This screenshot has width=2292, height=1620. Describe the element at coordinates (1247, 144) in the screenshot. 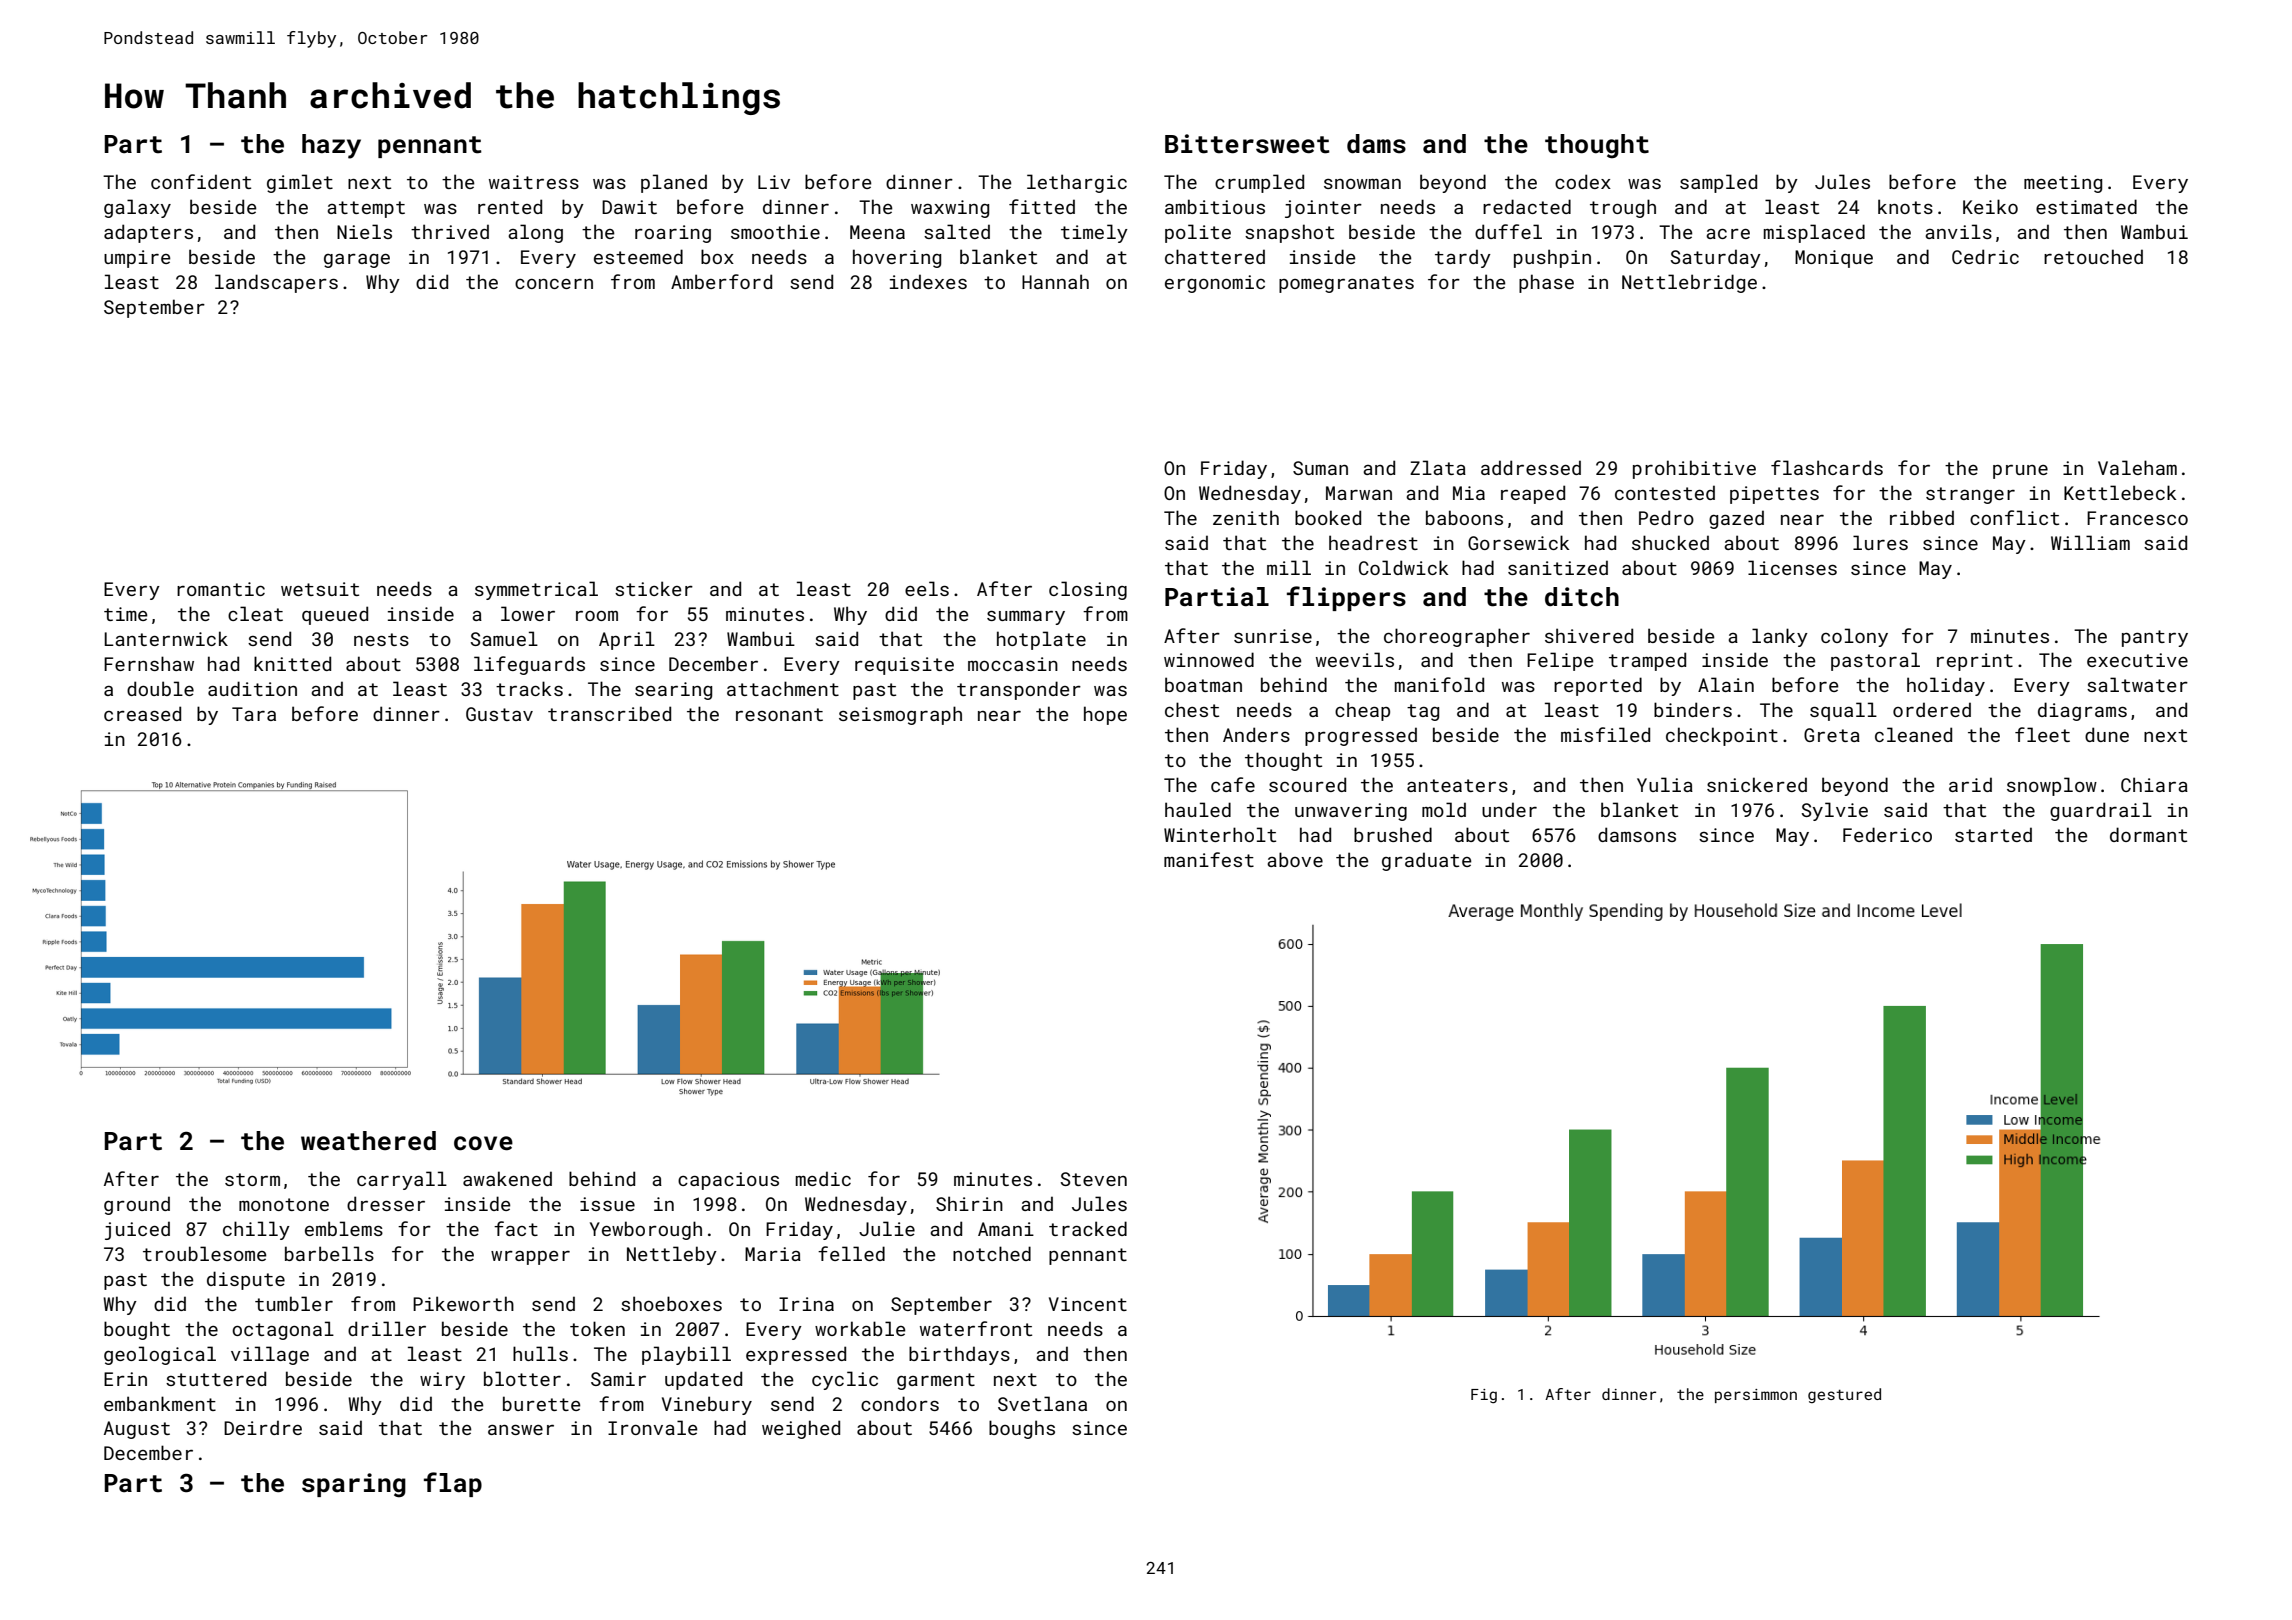

I see `Bittersweet` at that location.
